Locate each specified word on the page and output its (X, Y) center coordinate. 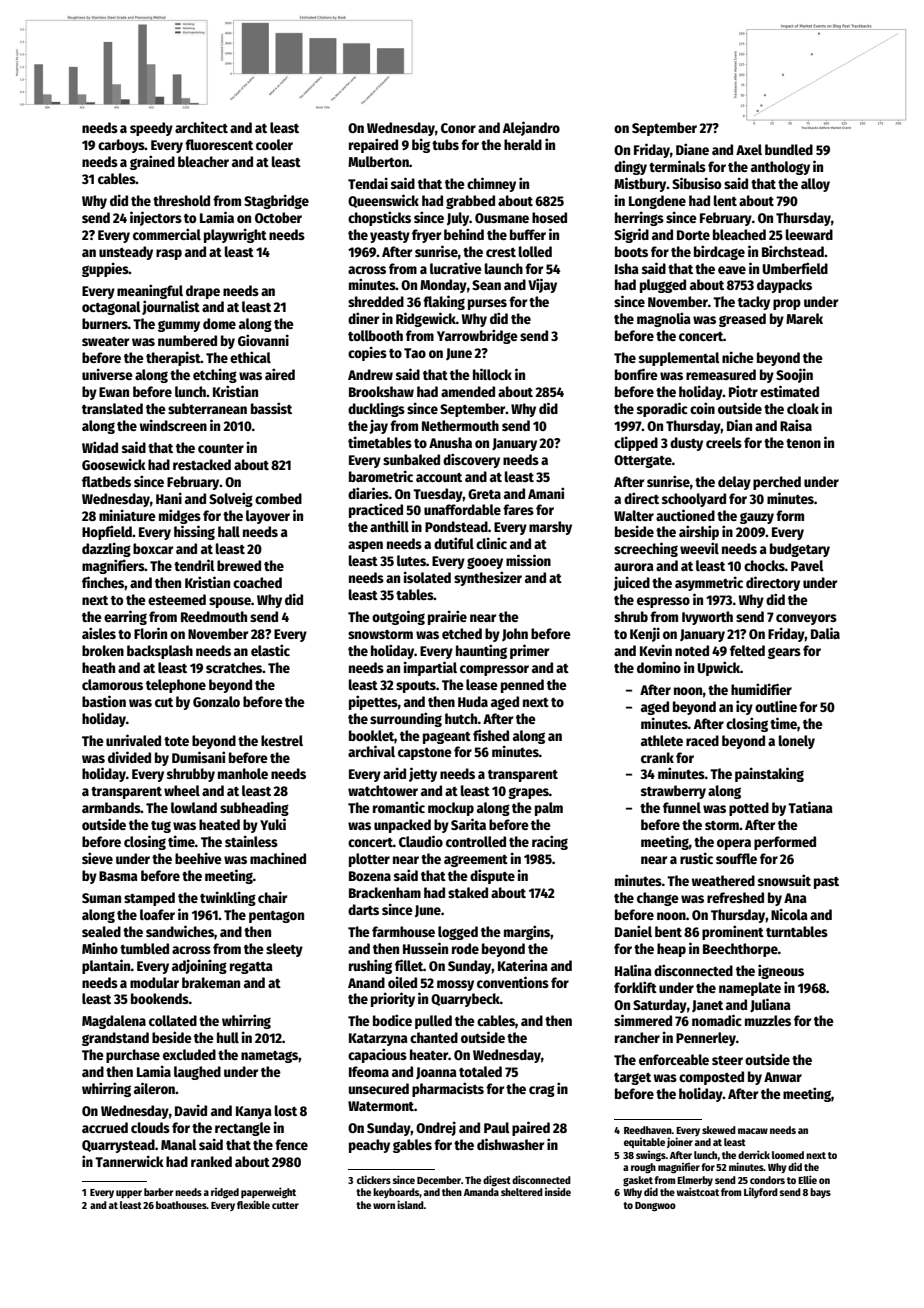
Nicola (789, 914)
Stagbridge (276, 201)
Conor (458, 128)
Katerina (523, 965)
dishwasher (510, 1144)
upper (129, 1194)
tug (161, 827)
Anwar (783, 1077)
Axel (749, 149)
